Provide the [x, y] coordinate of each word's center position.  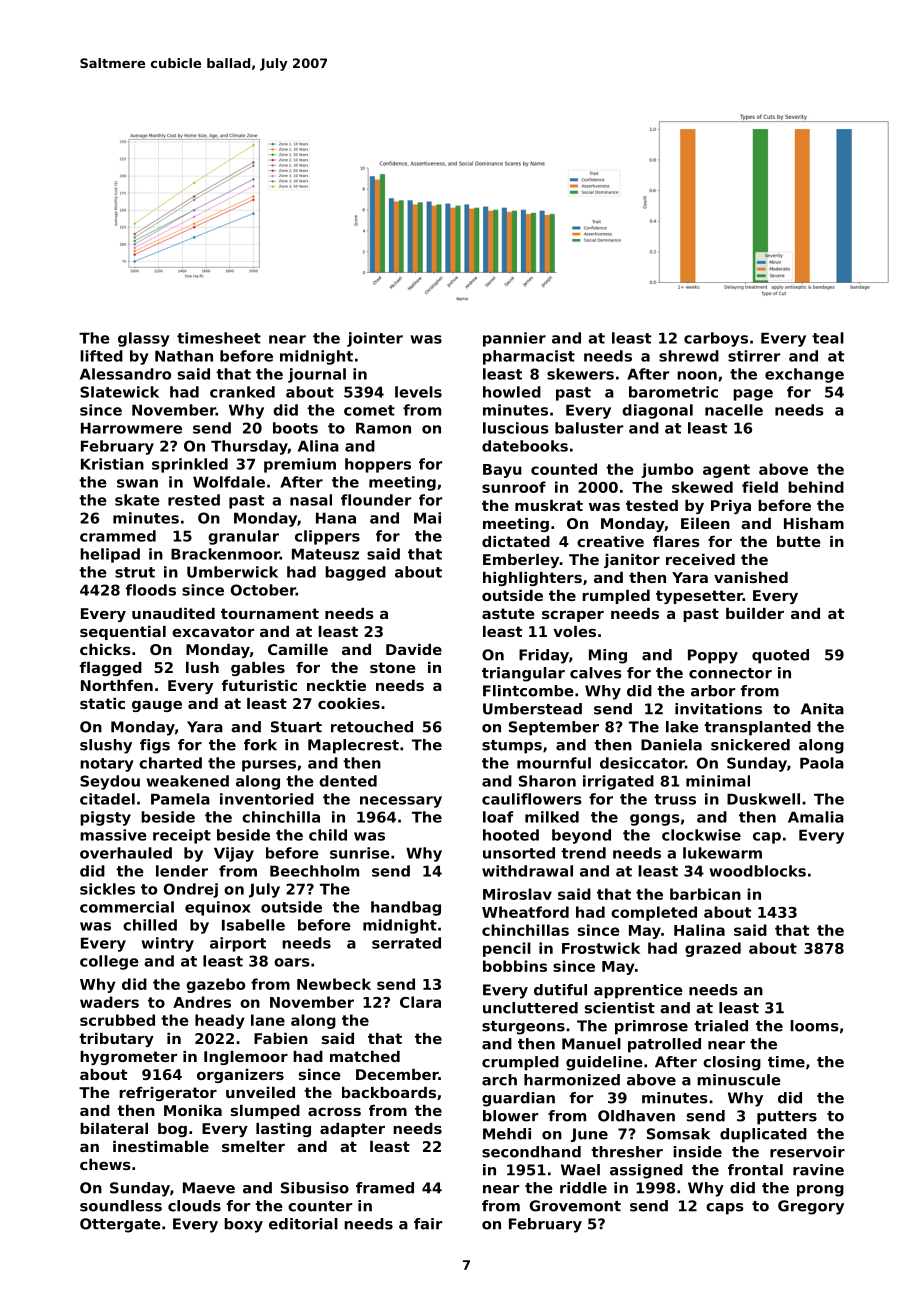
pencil [507, 949]
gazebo [215, 985]
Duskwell [763, 799]
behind [816, 487]
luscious [515, 428]
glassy [144, 339]
